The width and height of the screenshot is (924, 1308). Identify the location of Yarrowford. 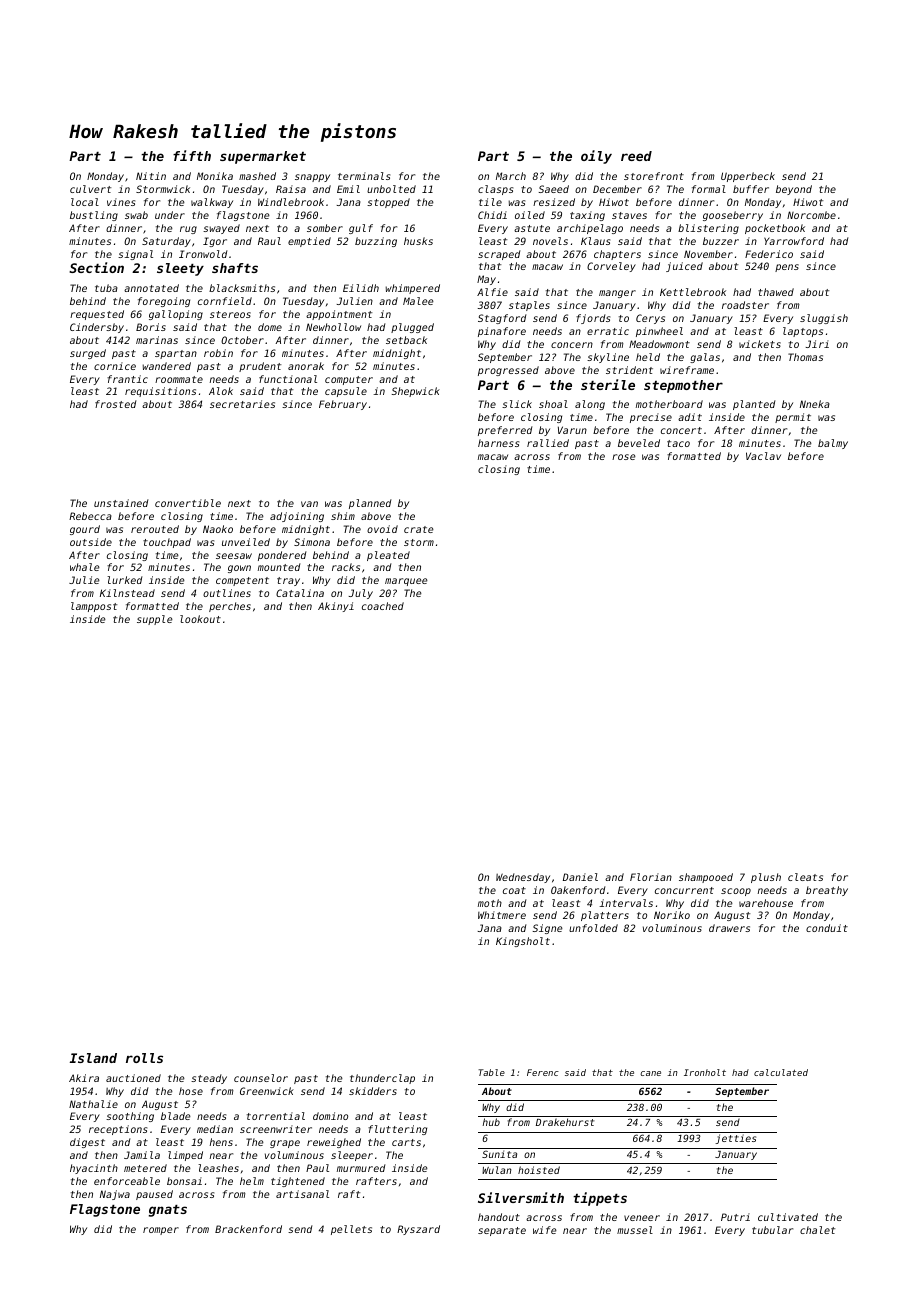
(794, 241).
